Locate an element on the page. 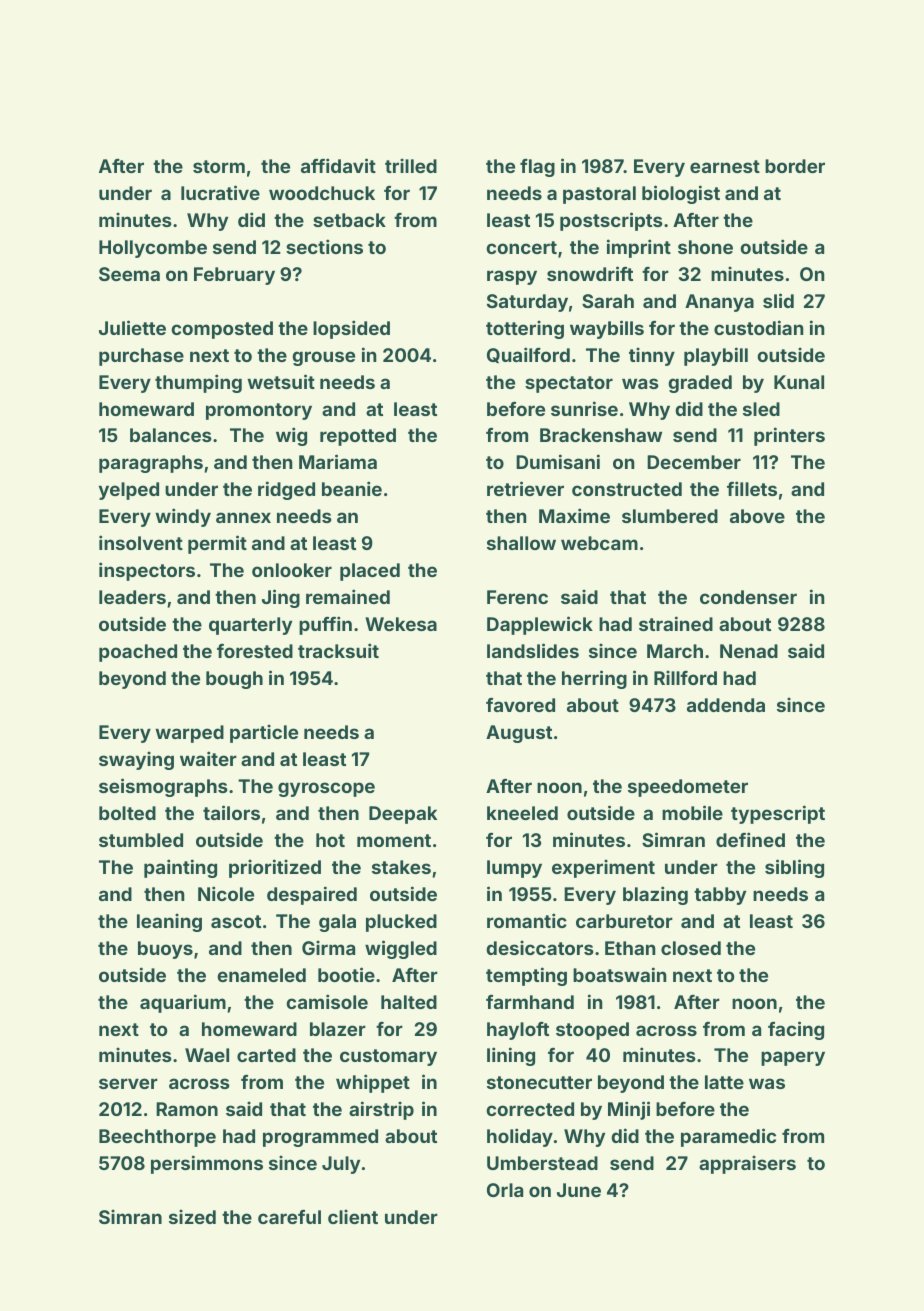  carted is located at coordinates (266, 1055).
